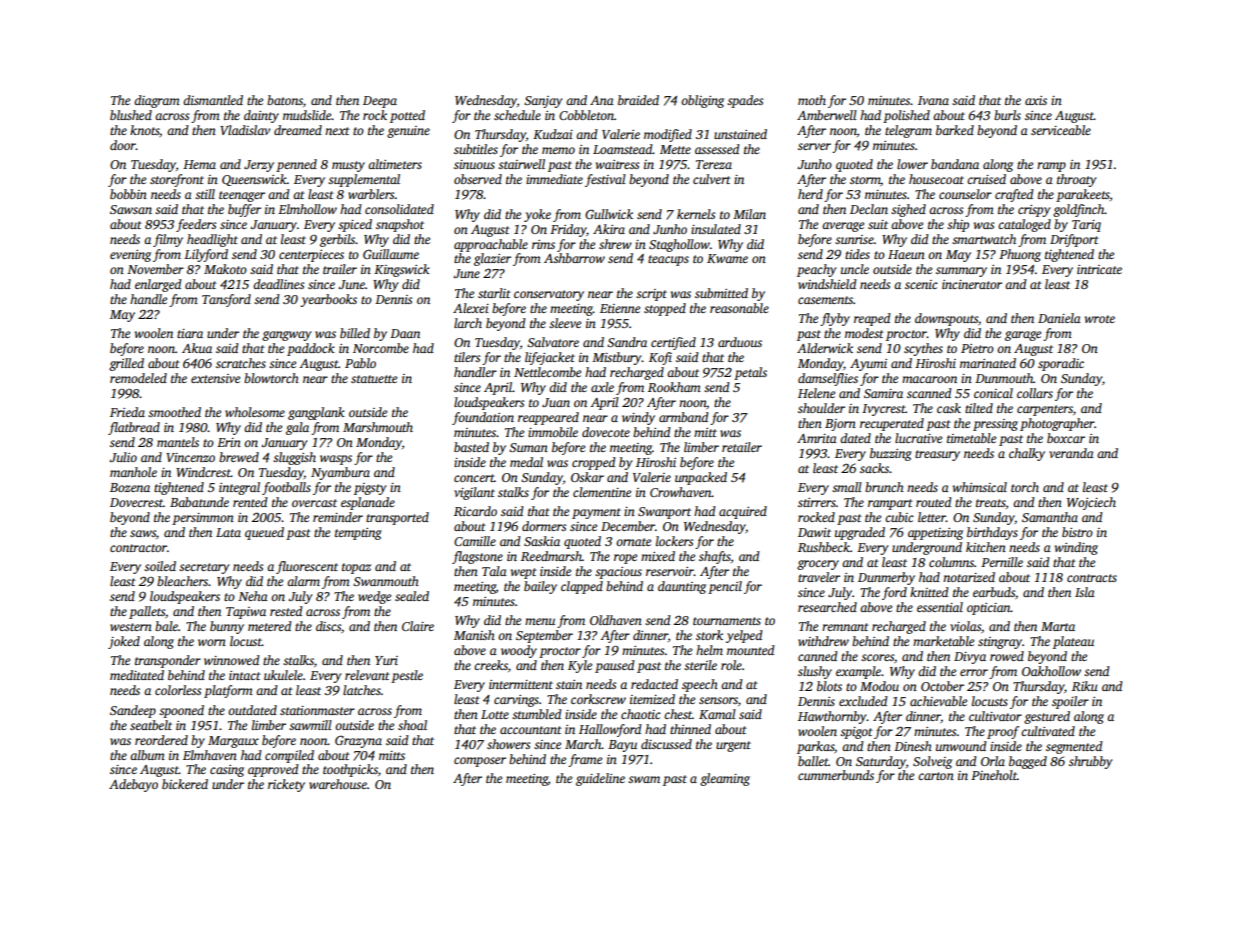 This screenshot has height=952, width=1233. Describe the element at coordinates (991, 503) in the screenshot. I see `treats` at that location.
